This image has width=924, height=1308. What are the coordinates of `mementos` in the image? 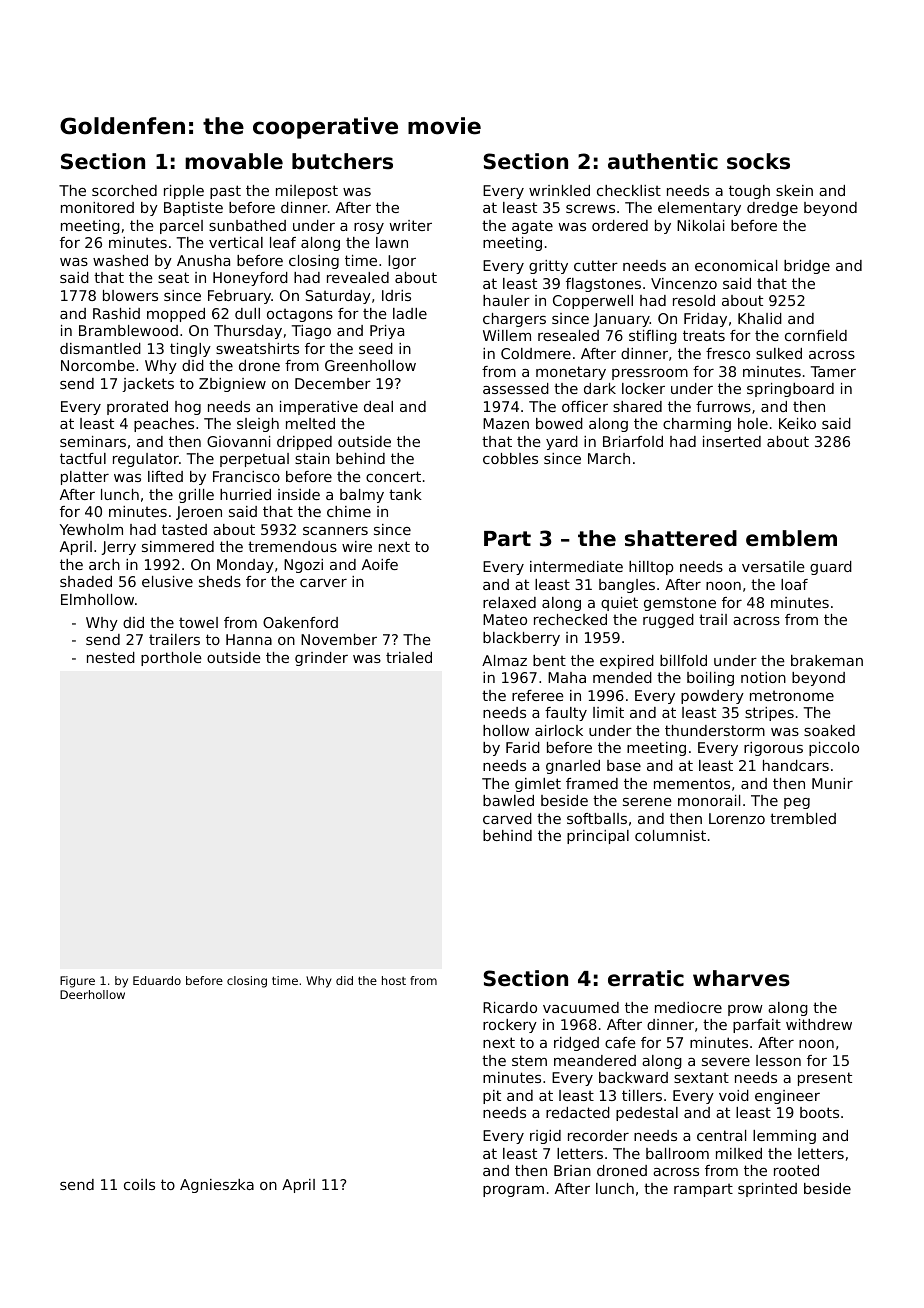 It's located at (692, 783).
